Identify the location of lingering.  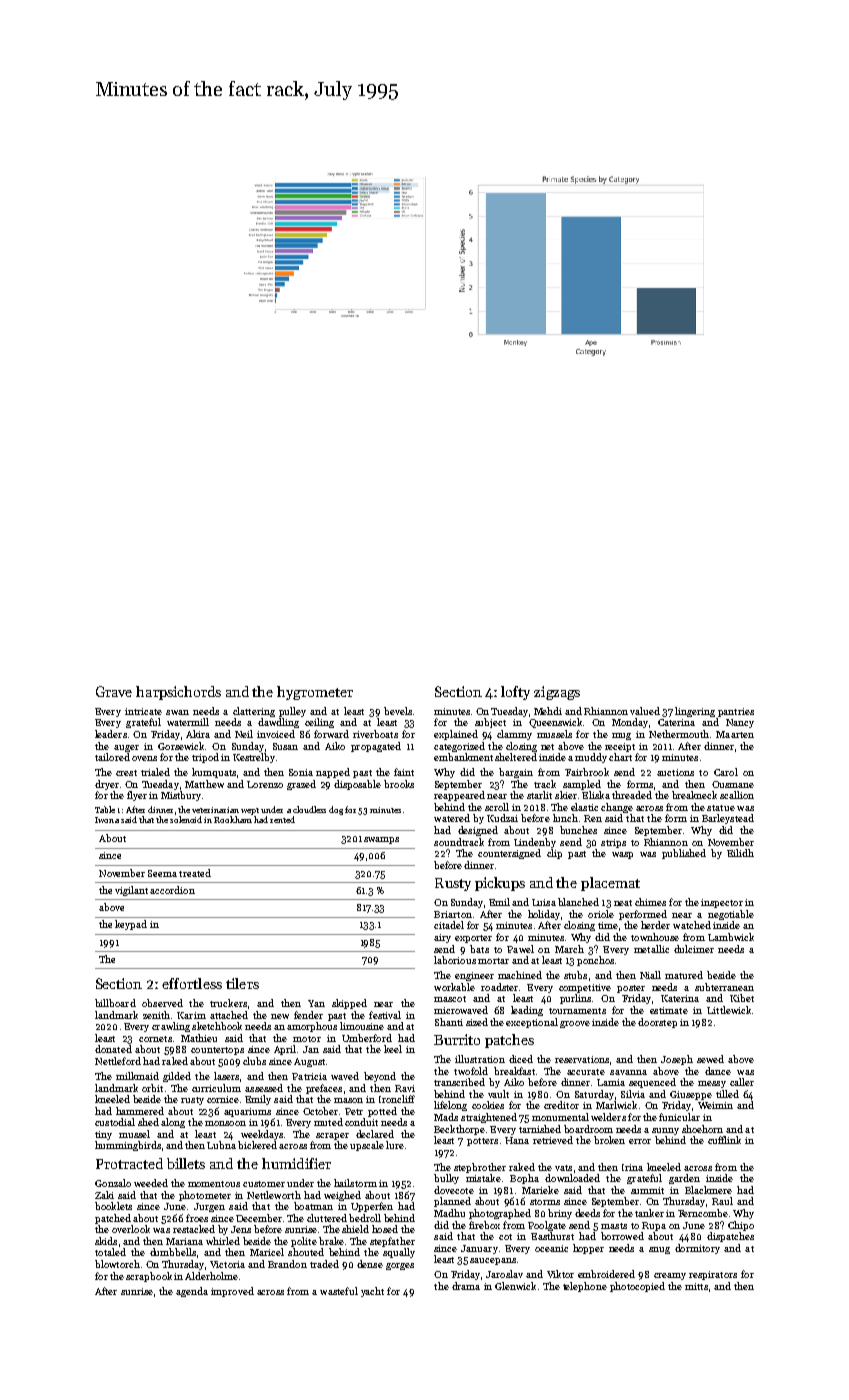
(695, 712).
